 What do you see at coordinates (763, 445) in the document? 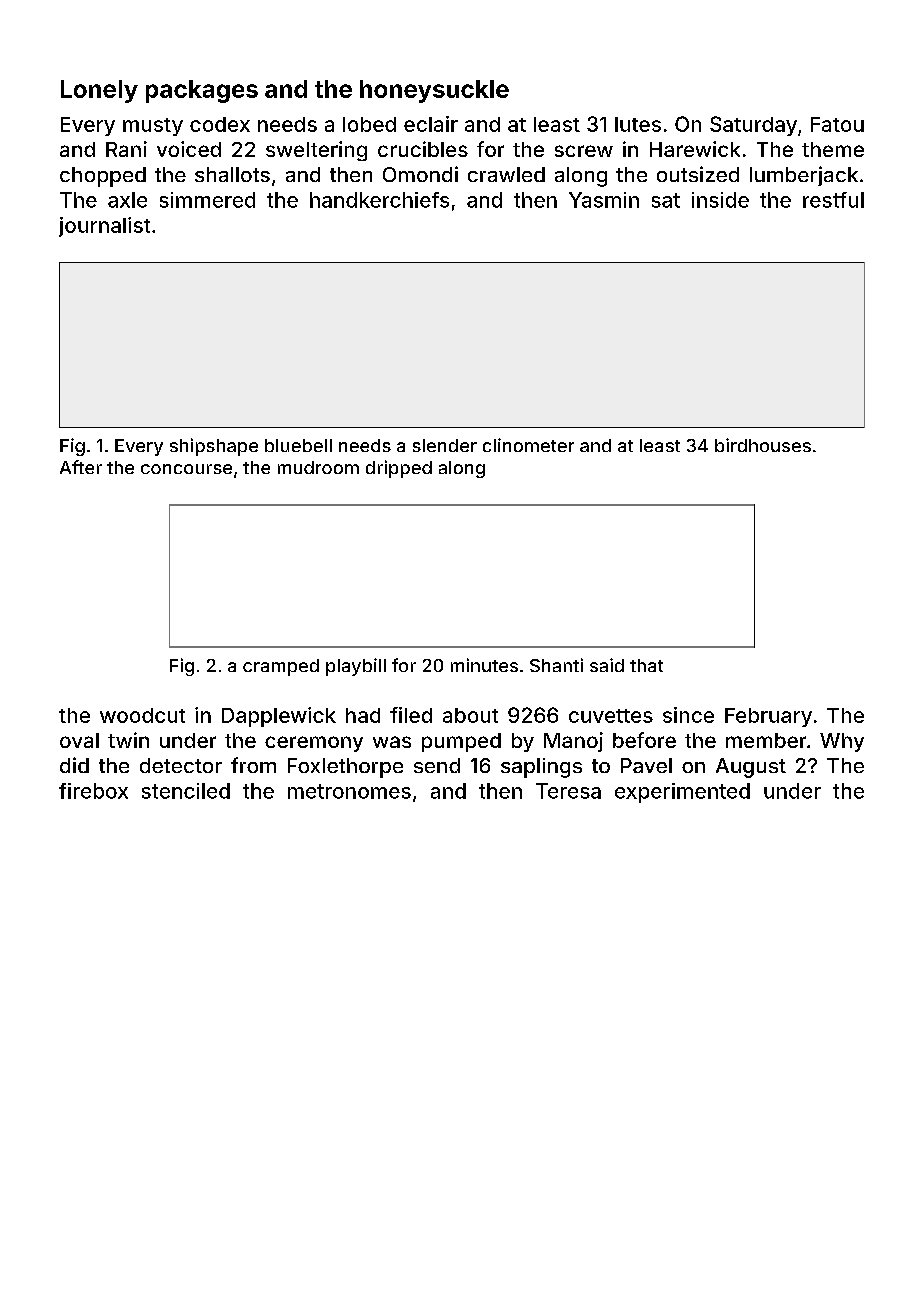
I see `birdhouses` at bounding box center [763, 445].
